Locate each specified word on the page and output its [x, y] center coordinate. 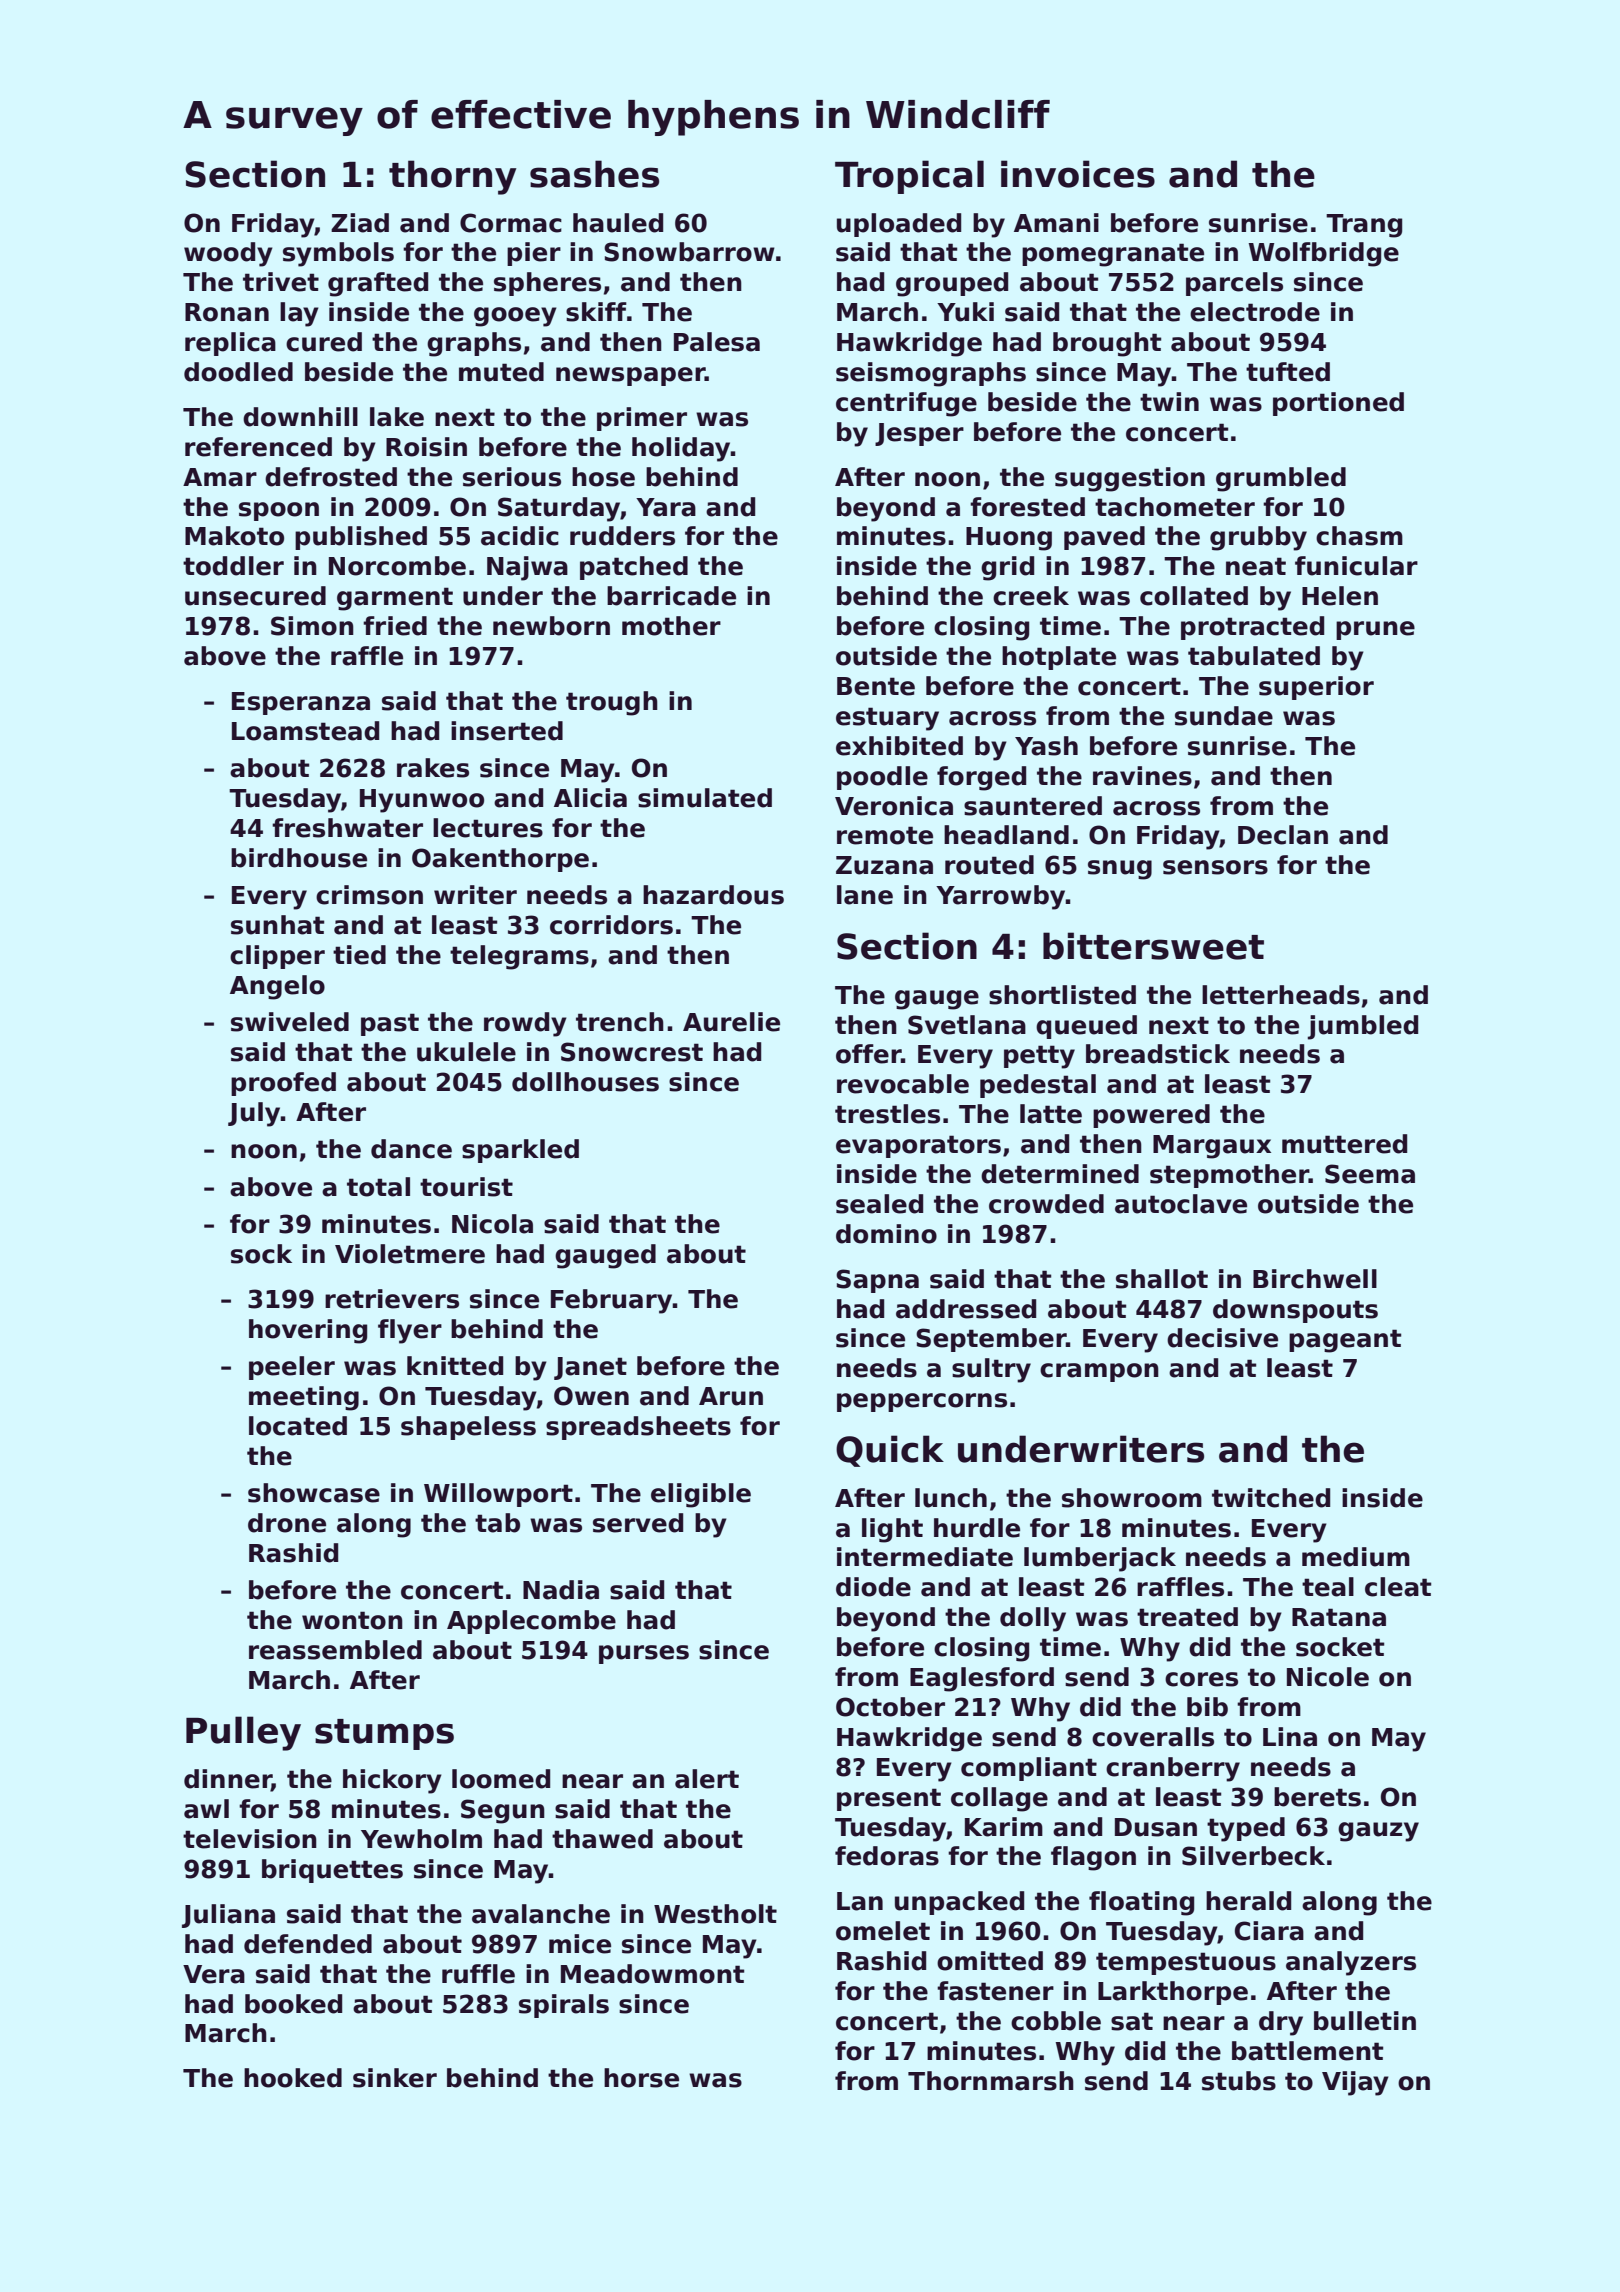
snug [1120, 870]
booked [293, 2004]
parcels [1234, 284]
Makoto [234, 536]
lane [865, 895]
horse [641, 2078]
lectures [488, 828]
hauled [618, 223]
